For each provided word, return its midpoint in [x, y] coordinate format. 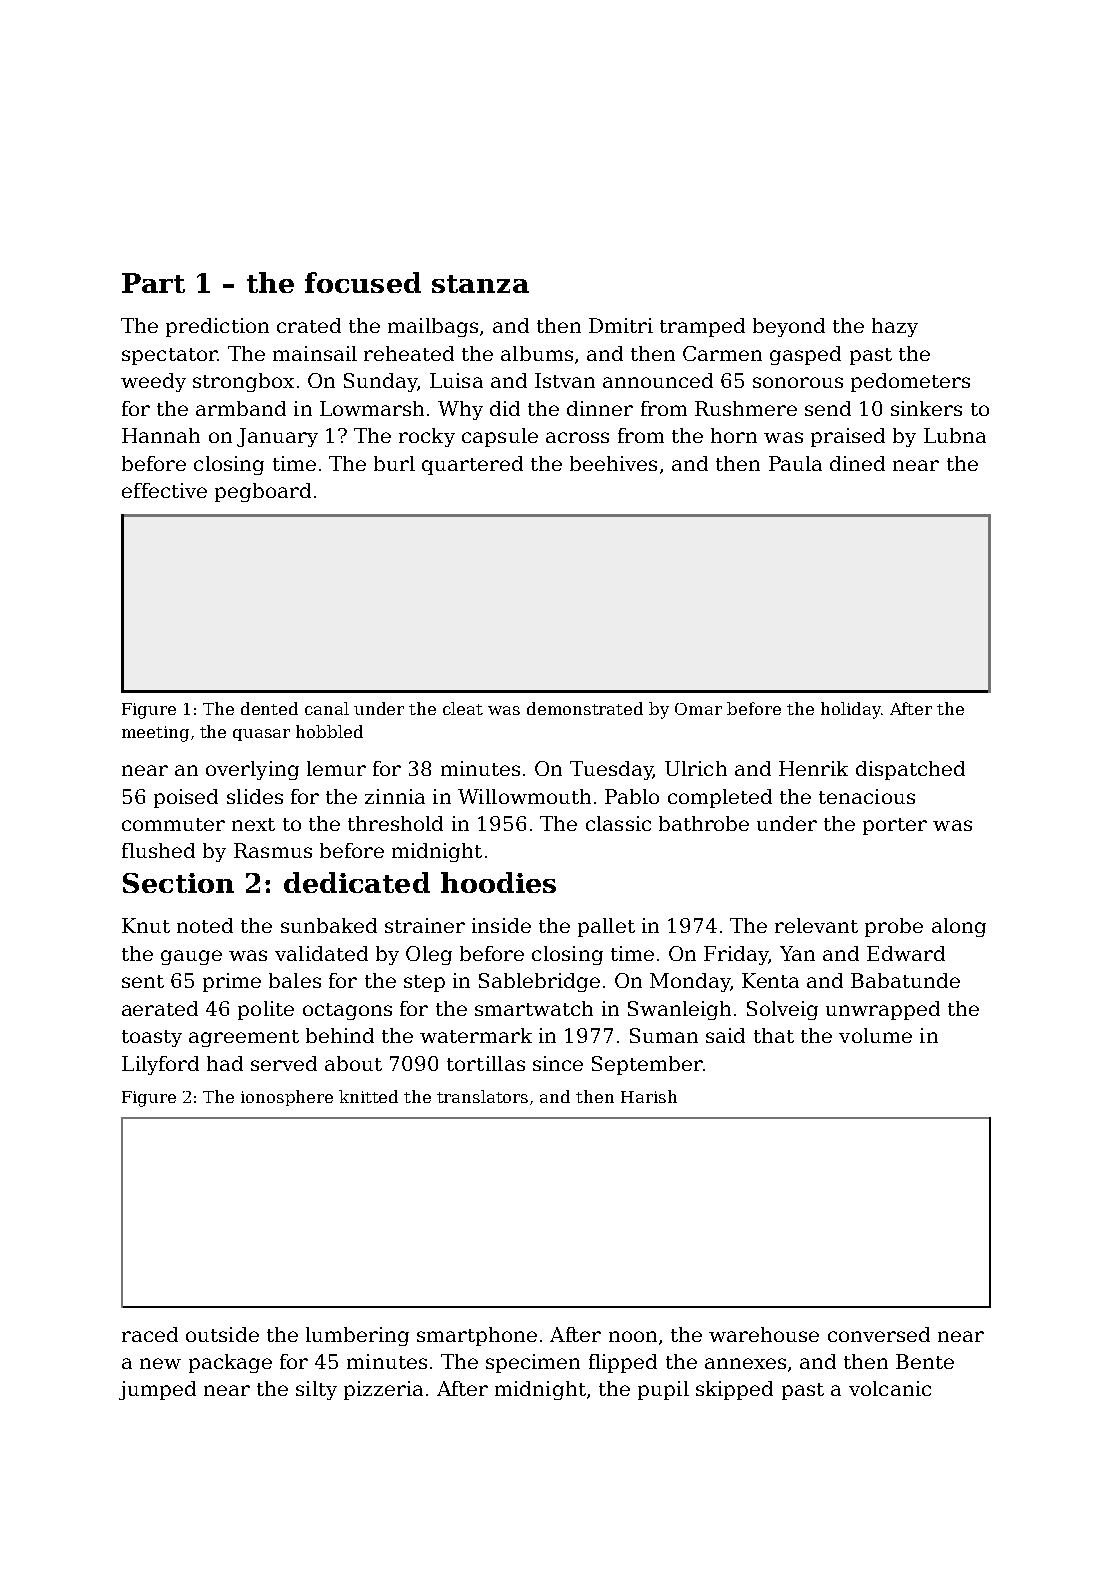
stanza [480, 284]
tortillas [486, 1063]
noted [205, 925]
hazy [895, 327]
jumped [157, 1390]
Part [153, 283]
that [774, 1035]
